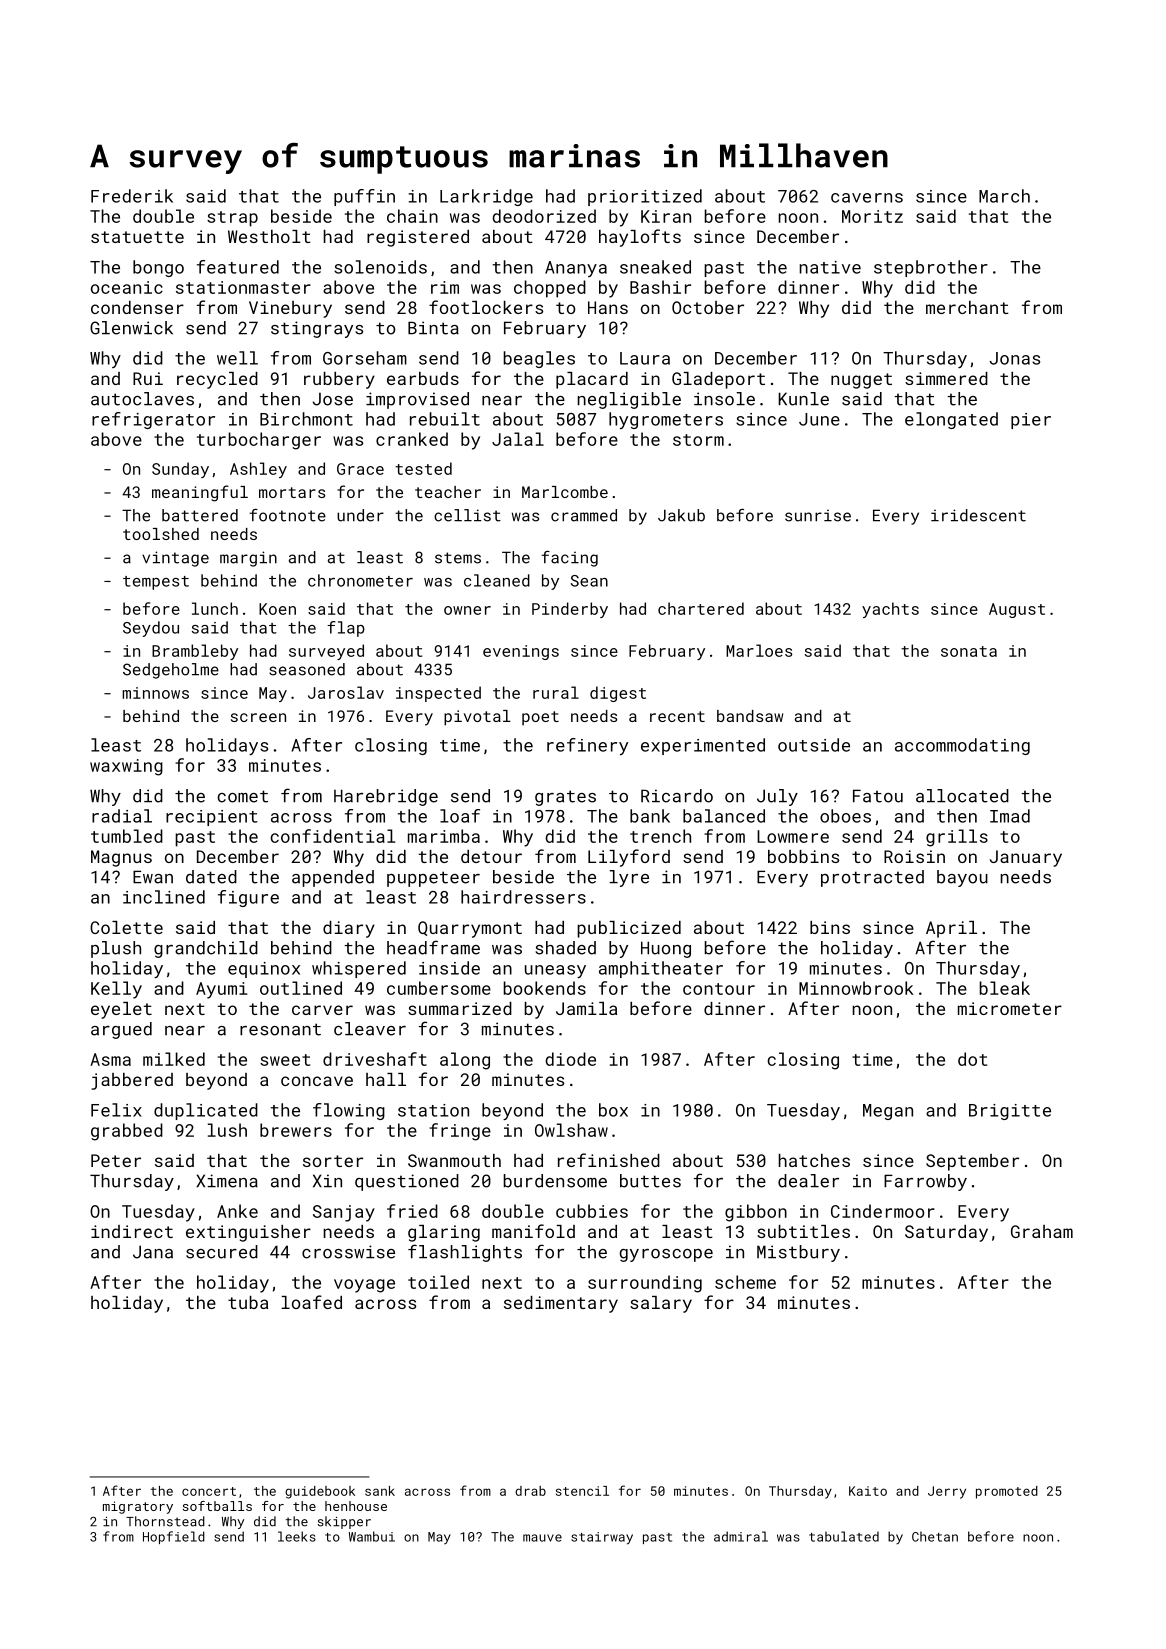 This screenshot has height=1649, width=1166. Describe the element at coordinates (333, 878) in the screenshot. I see `appended` at that location.
